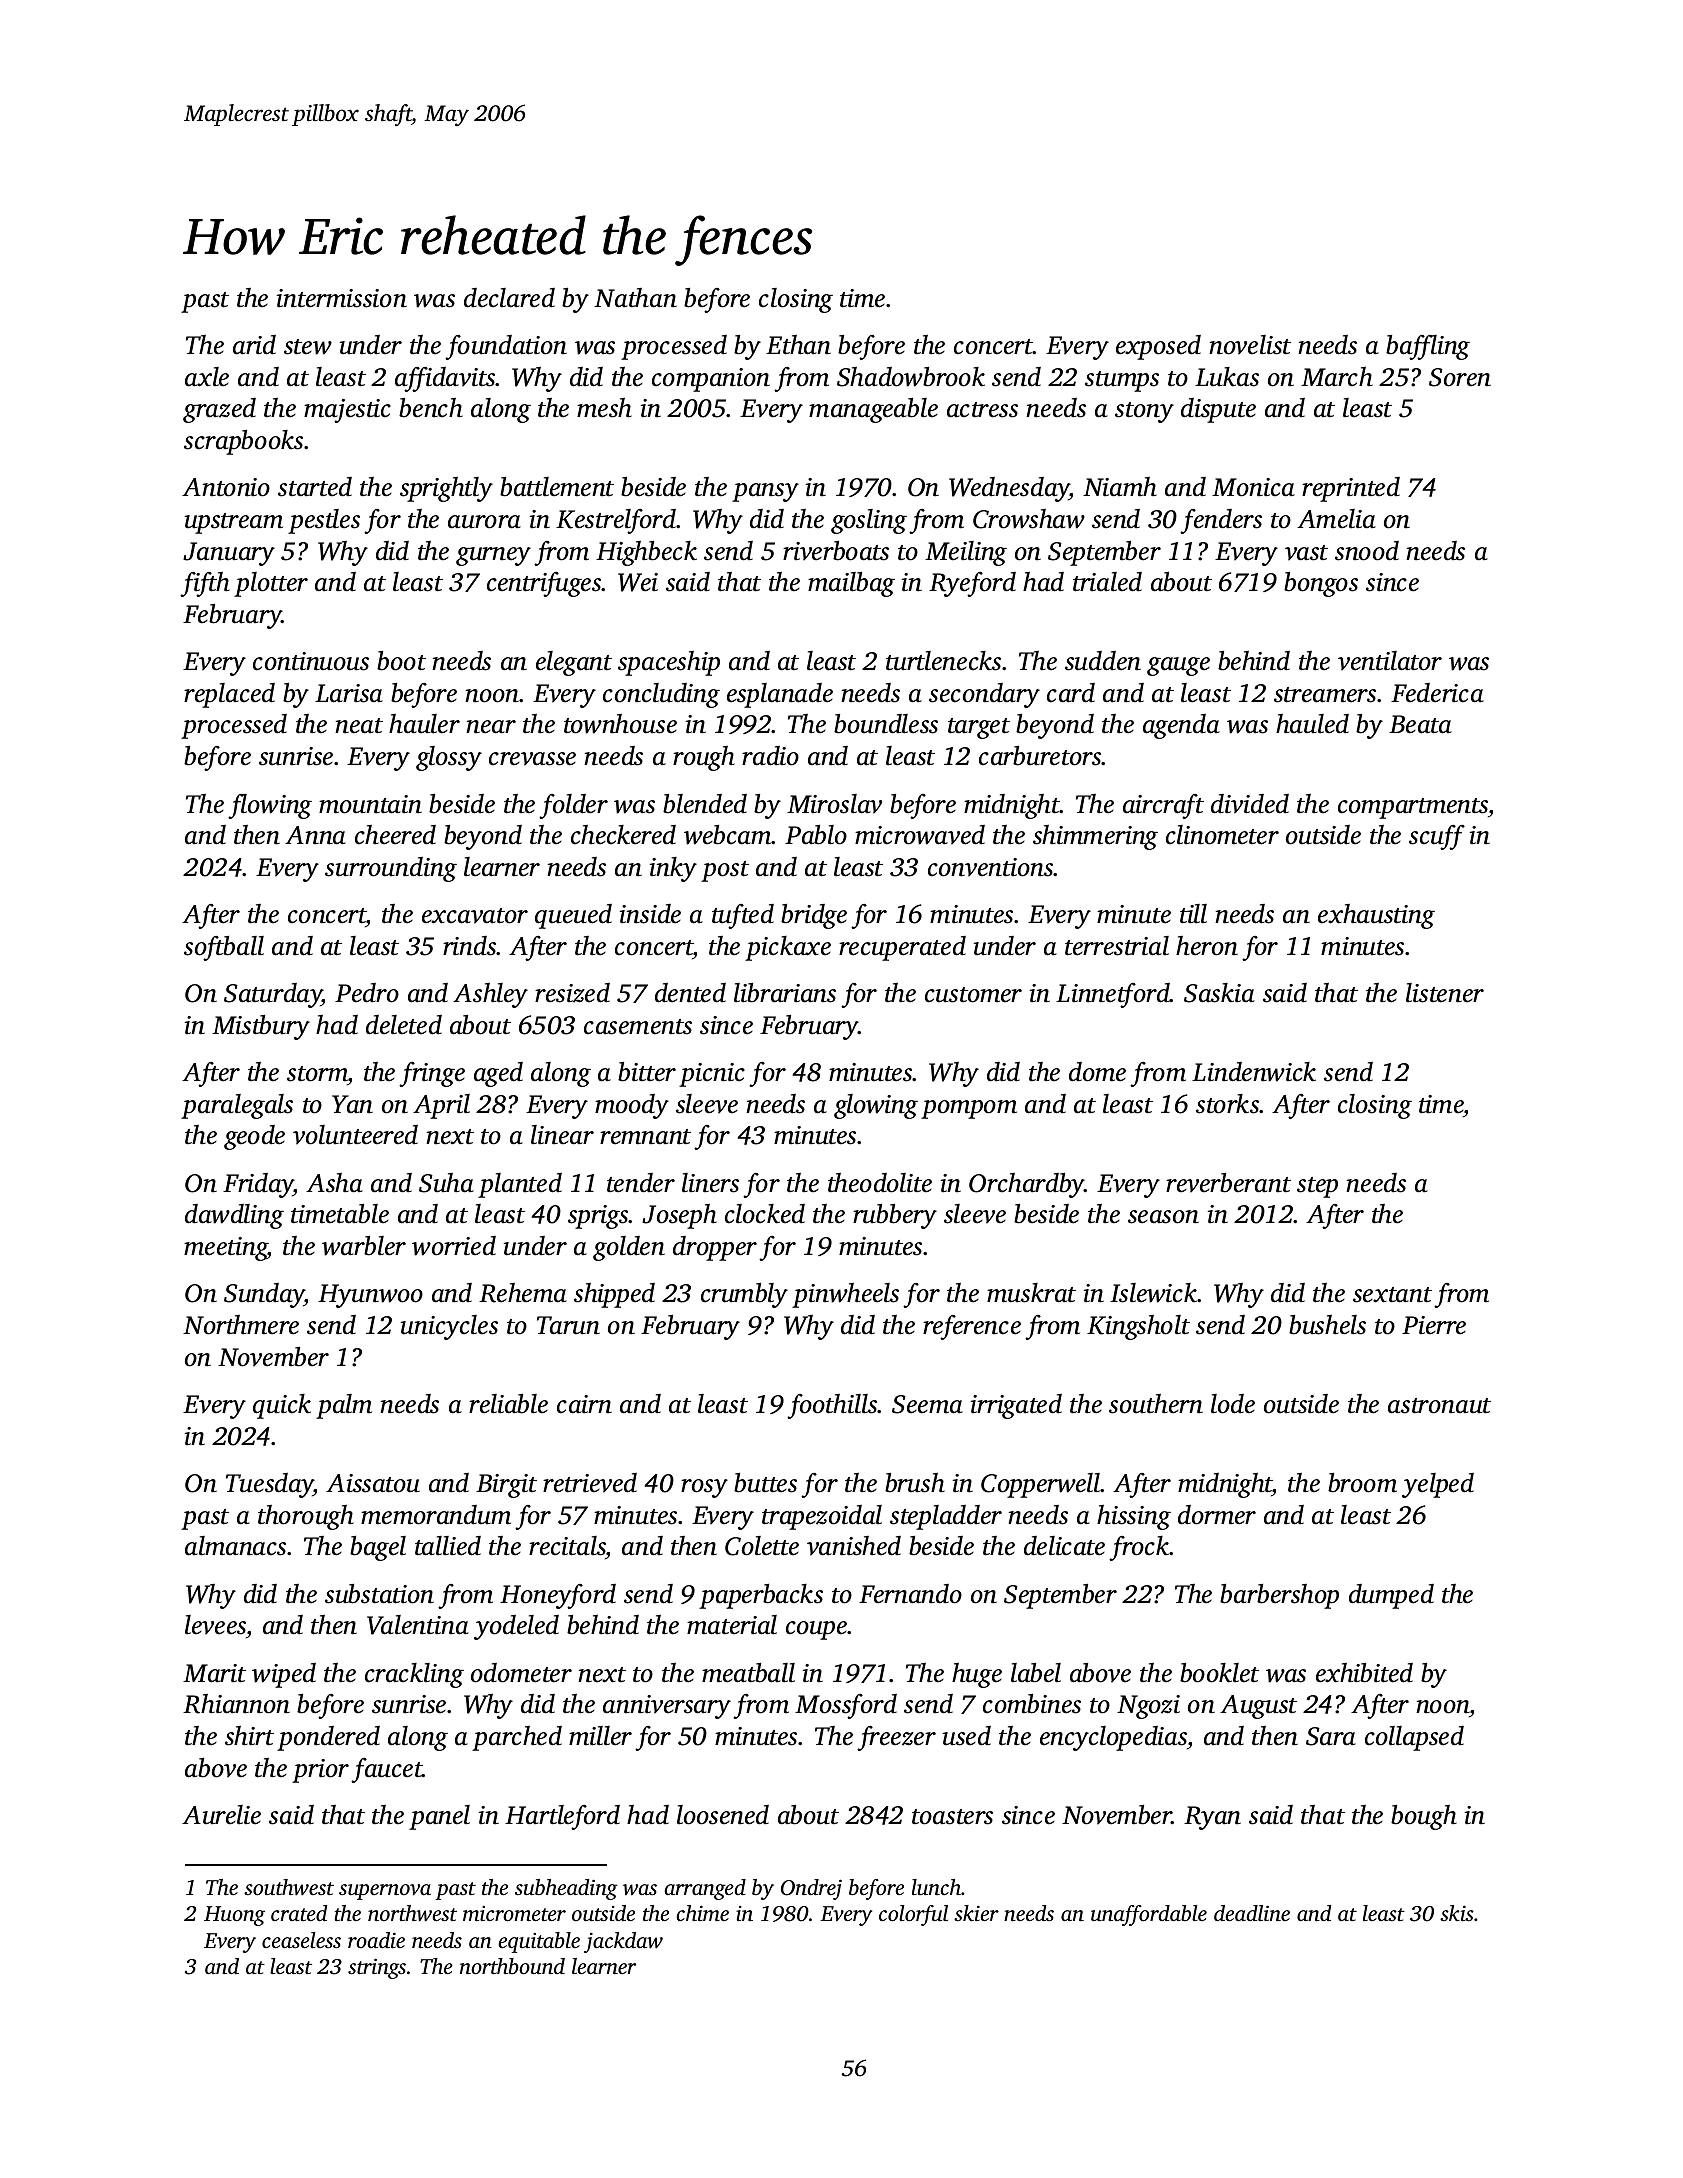  I want to click on glowing, so click(876, 1106).
